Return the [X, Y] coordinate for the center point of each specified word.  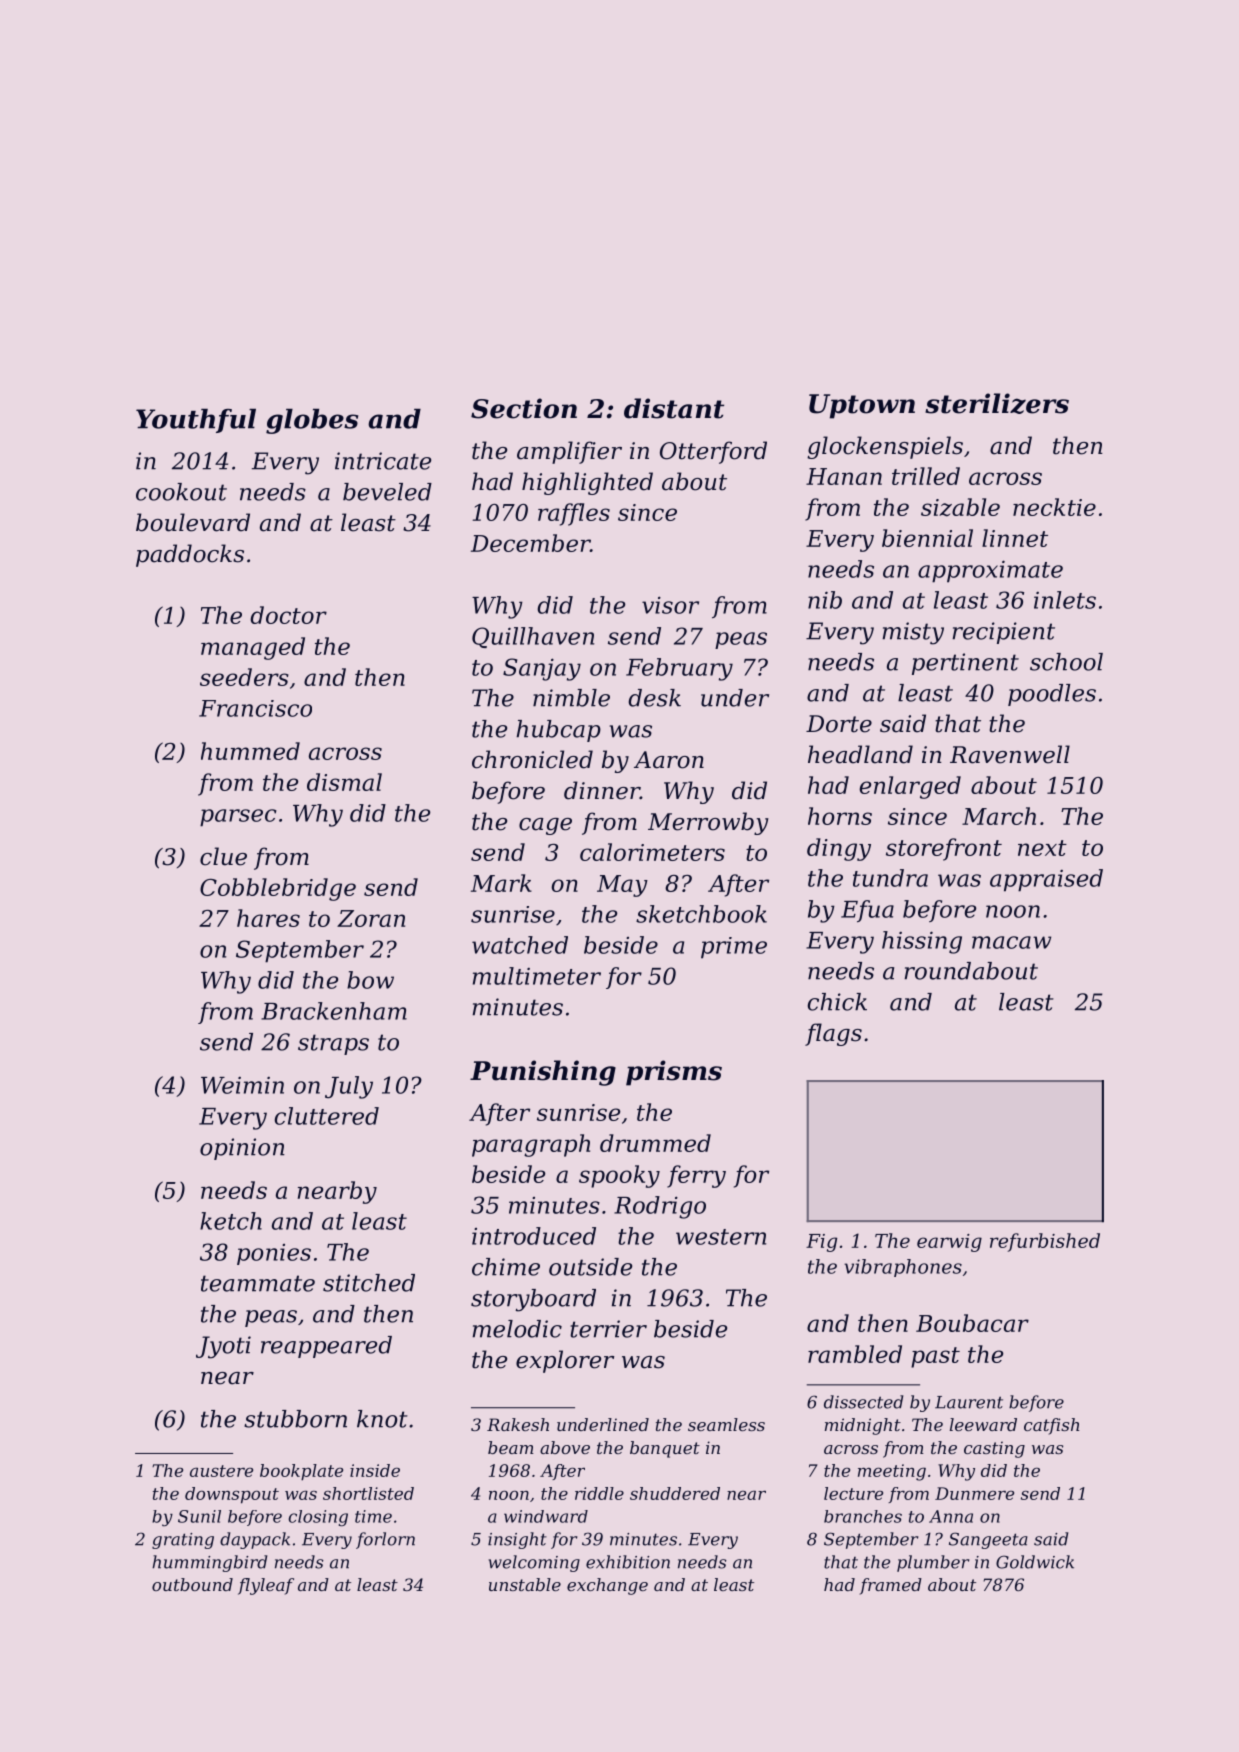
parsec [238, 818]
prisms [674, 1073]
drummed [655, 1143]
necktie [1054, 507]
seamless [726, 1424]
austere [221, 1471]
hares [268, 918]
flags [833, 1034]
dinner [602, 790]
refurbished [1045, 1242]
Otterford [713, 452]
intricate [383, 461]
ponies [274, 1254]
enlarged [910, 787]
